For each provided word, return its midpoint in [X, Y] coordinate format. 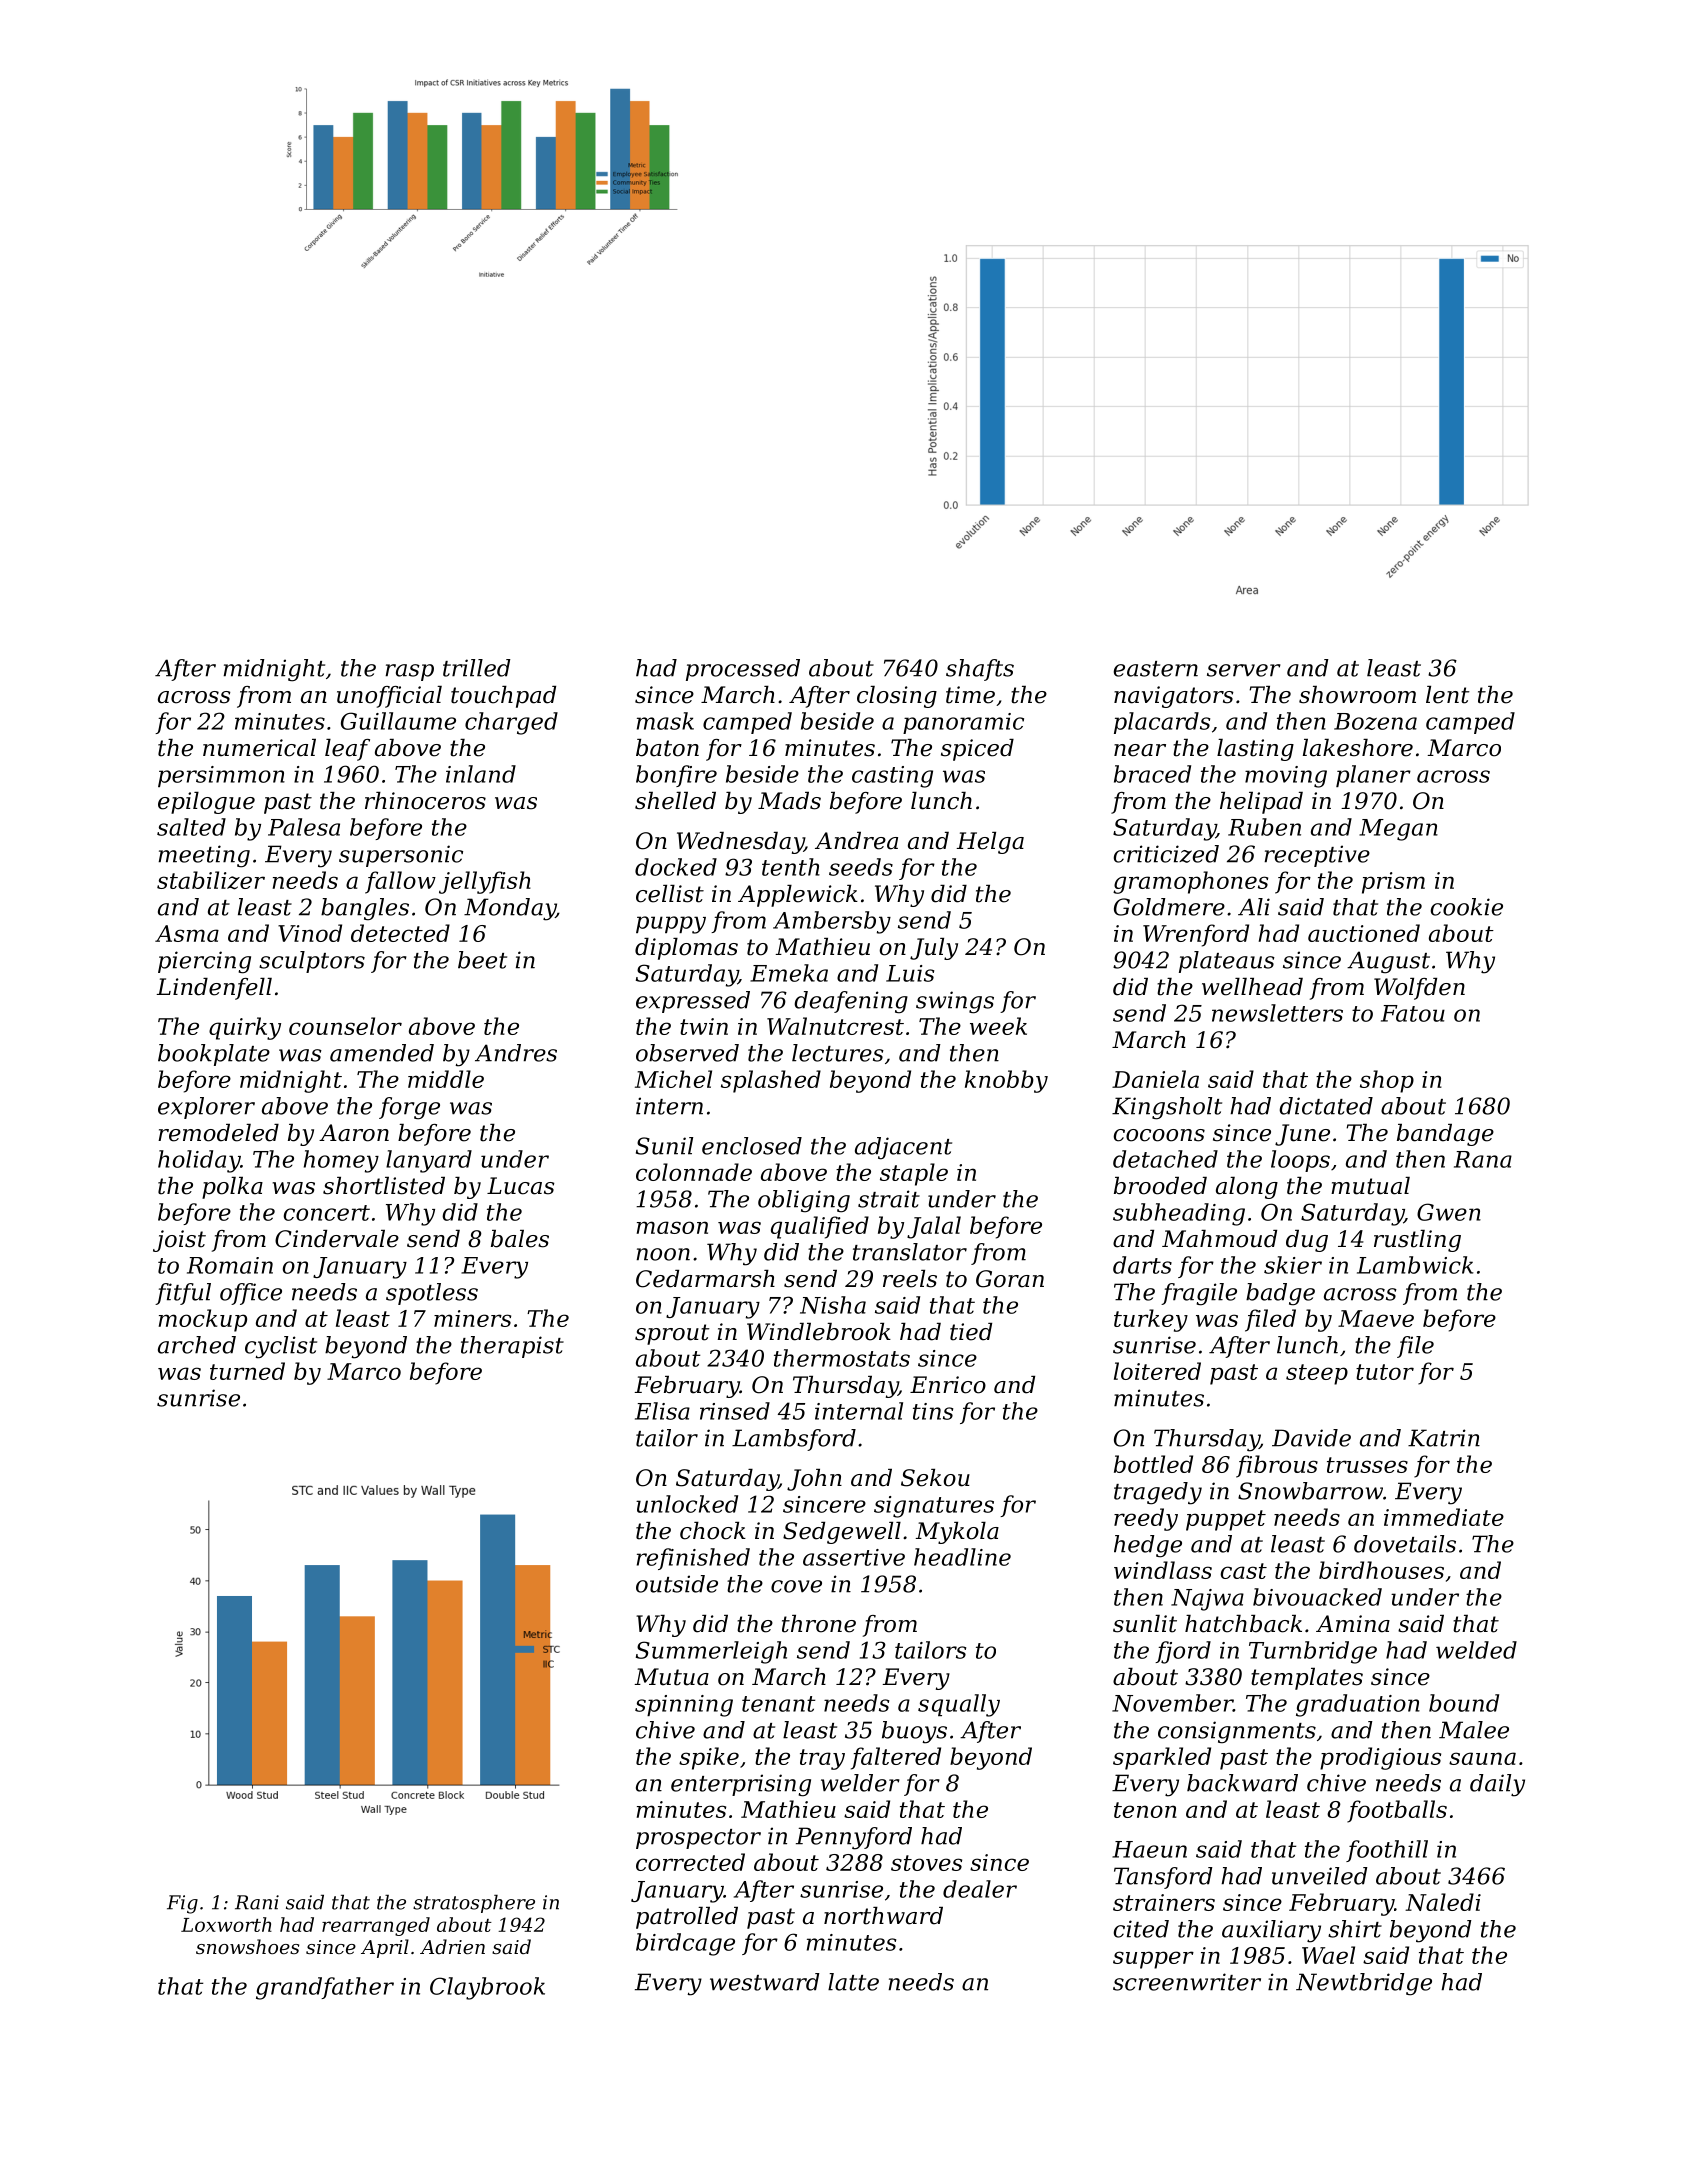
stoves [926, 1863]
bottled [1153, 1464]
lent [1448, 695]
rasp [409, 672]
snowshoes [247, 1946]
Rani [257, 1902]
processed [743, 670]
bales [520, 1239]
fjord [1183, 1652]
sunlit [1145, 1624]
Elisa [662, 1411]
